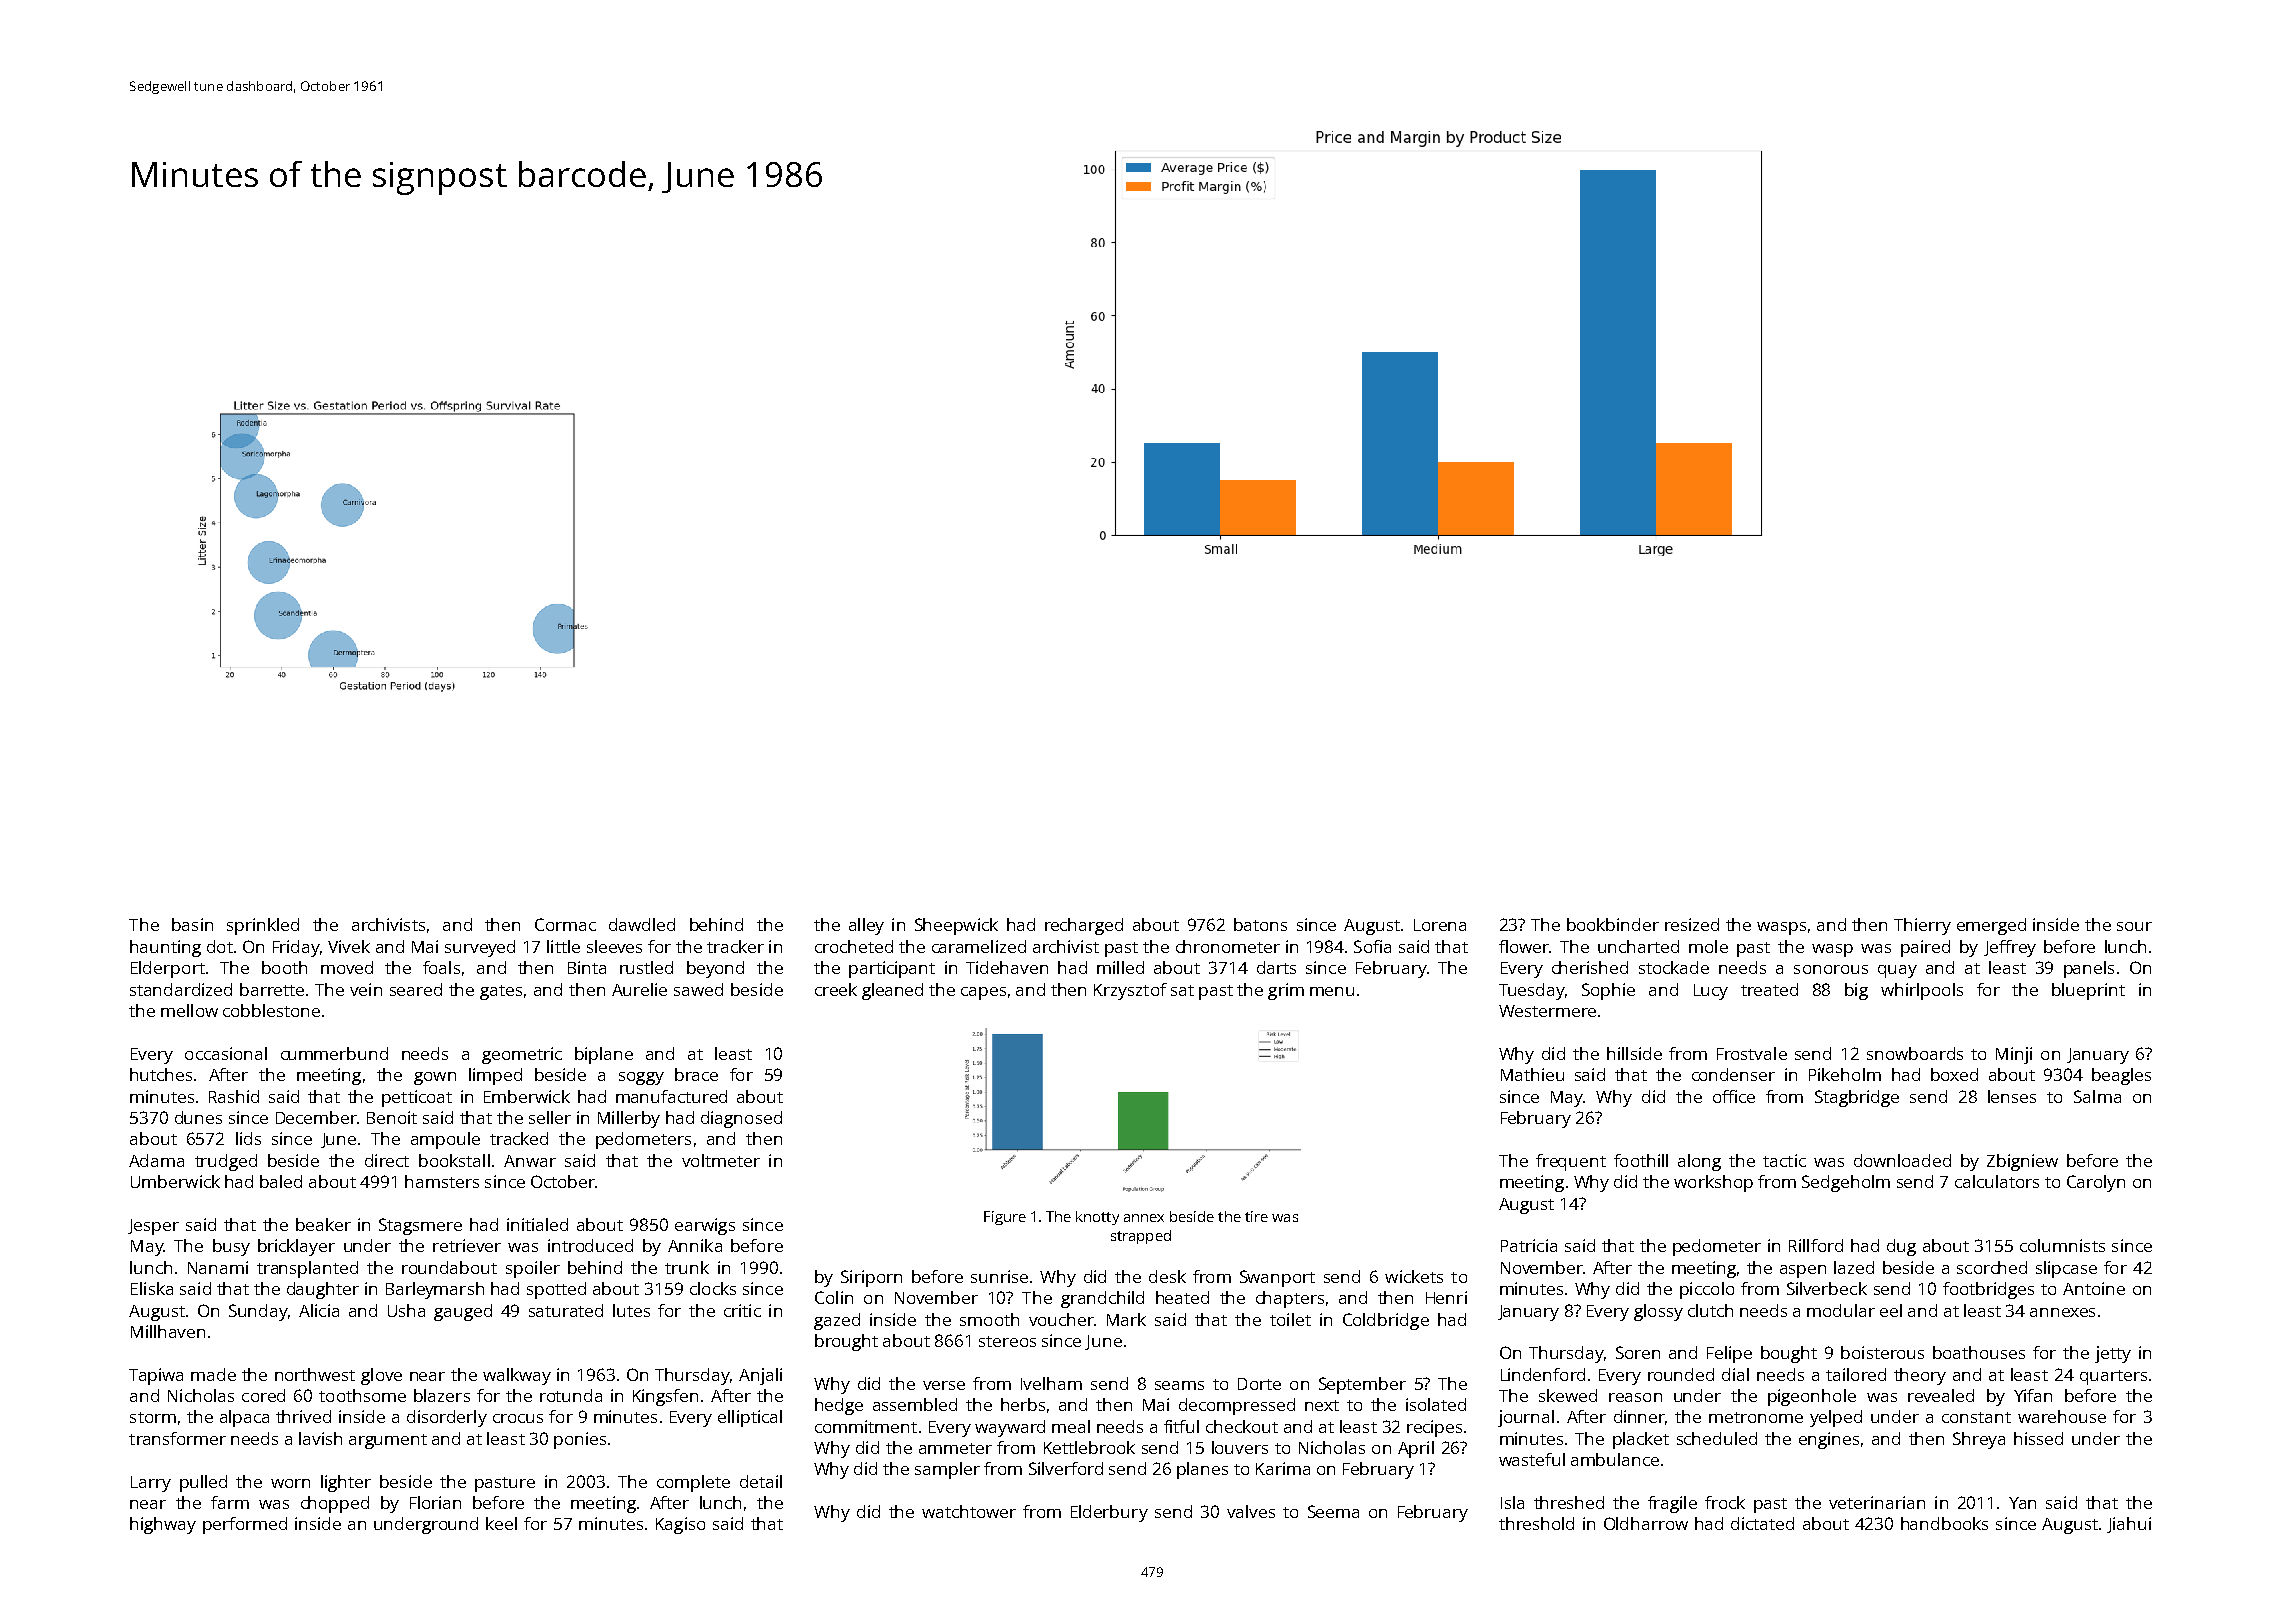 Image resolution: width=2282 pixels, height=1614 pixels. I want to click on darts, so click(1276, 967).
